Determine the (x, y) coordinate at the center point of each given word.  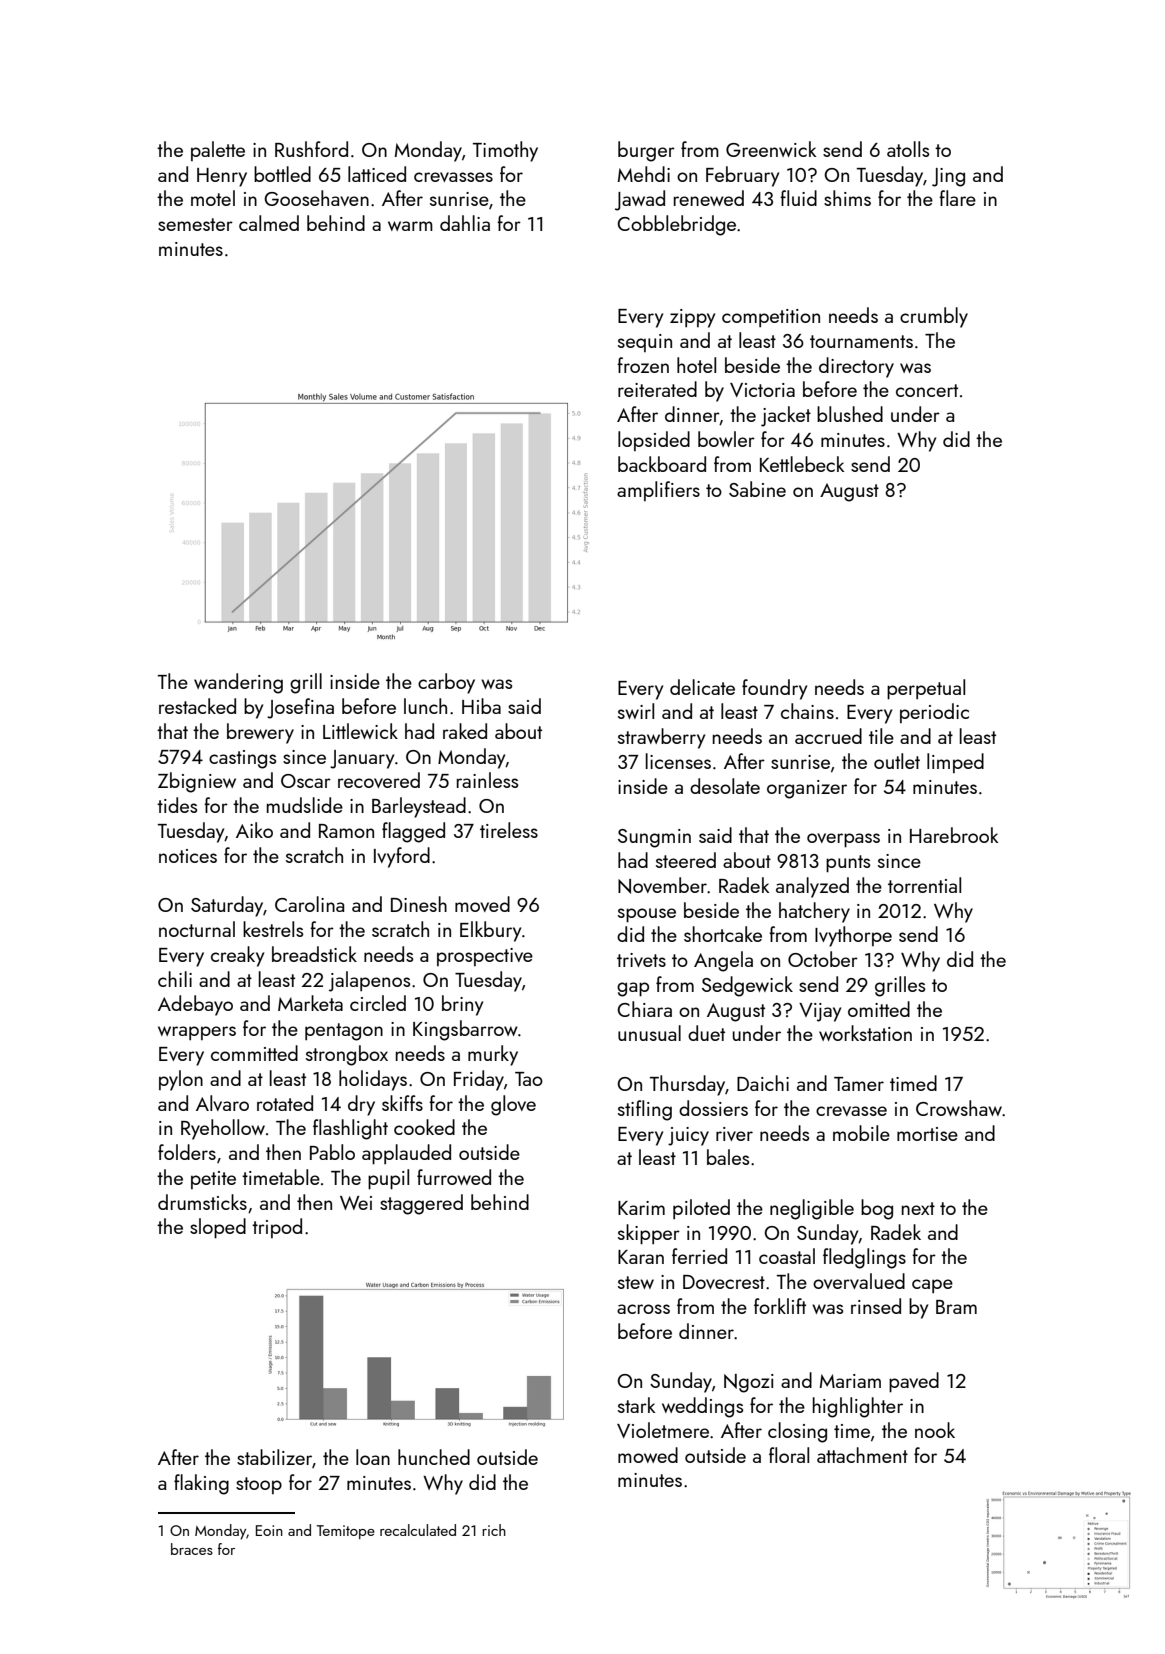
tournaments (861, 341)
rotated (285, 1103)
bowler (726, 439)
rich (494, 1530)
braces (192, 1549)
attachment (862, 1455)
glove (513, 1105)
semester (195, 224)
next (918, 1208)
